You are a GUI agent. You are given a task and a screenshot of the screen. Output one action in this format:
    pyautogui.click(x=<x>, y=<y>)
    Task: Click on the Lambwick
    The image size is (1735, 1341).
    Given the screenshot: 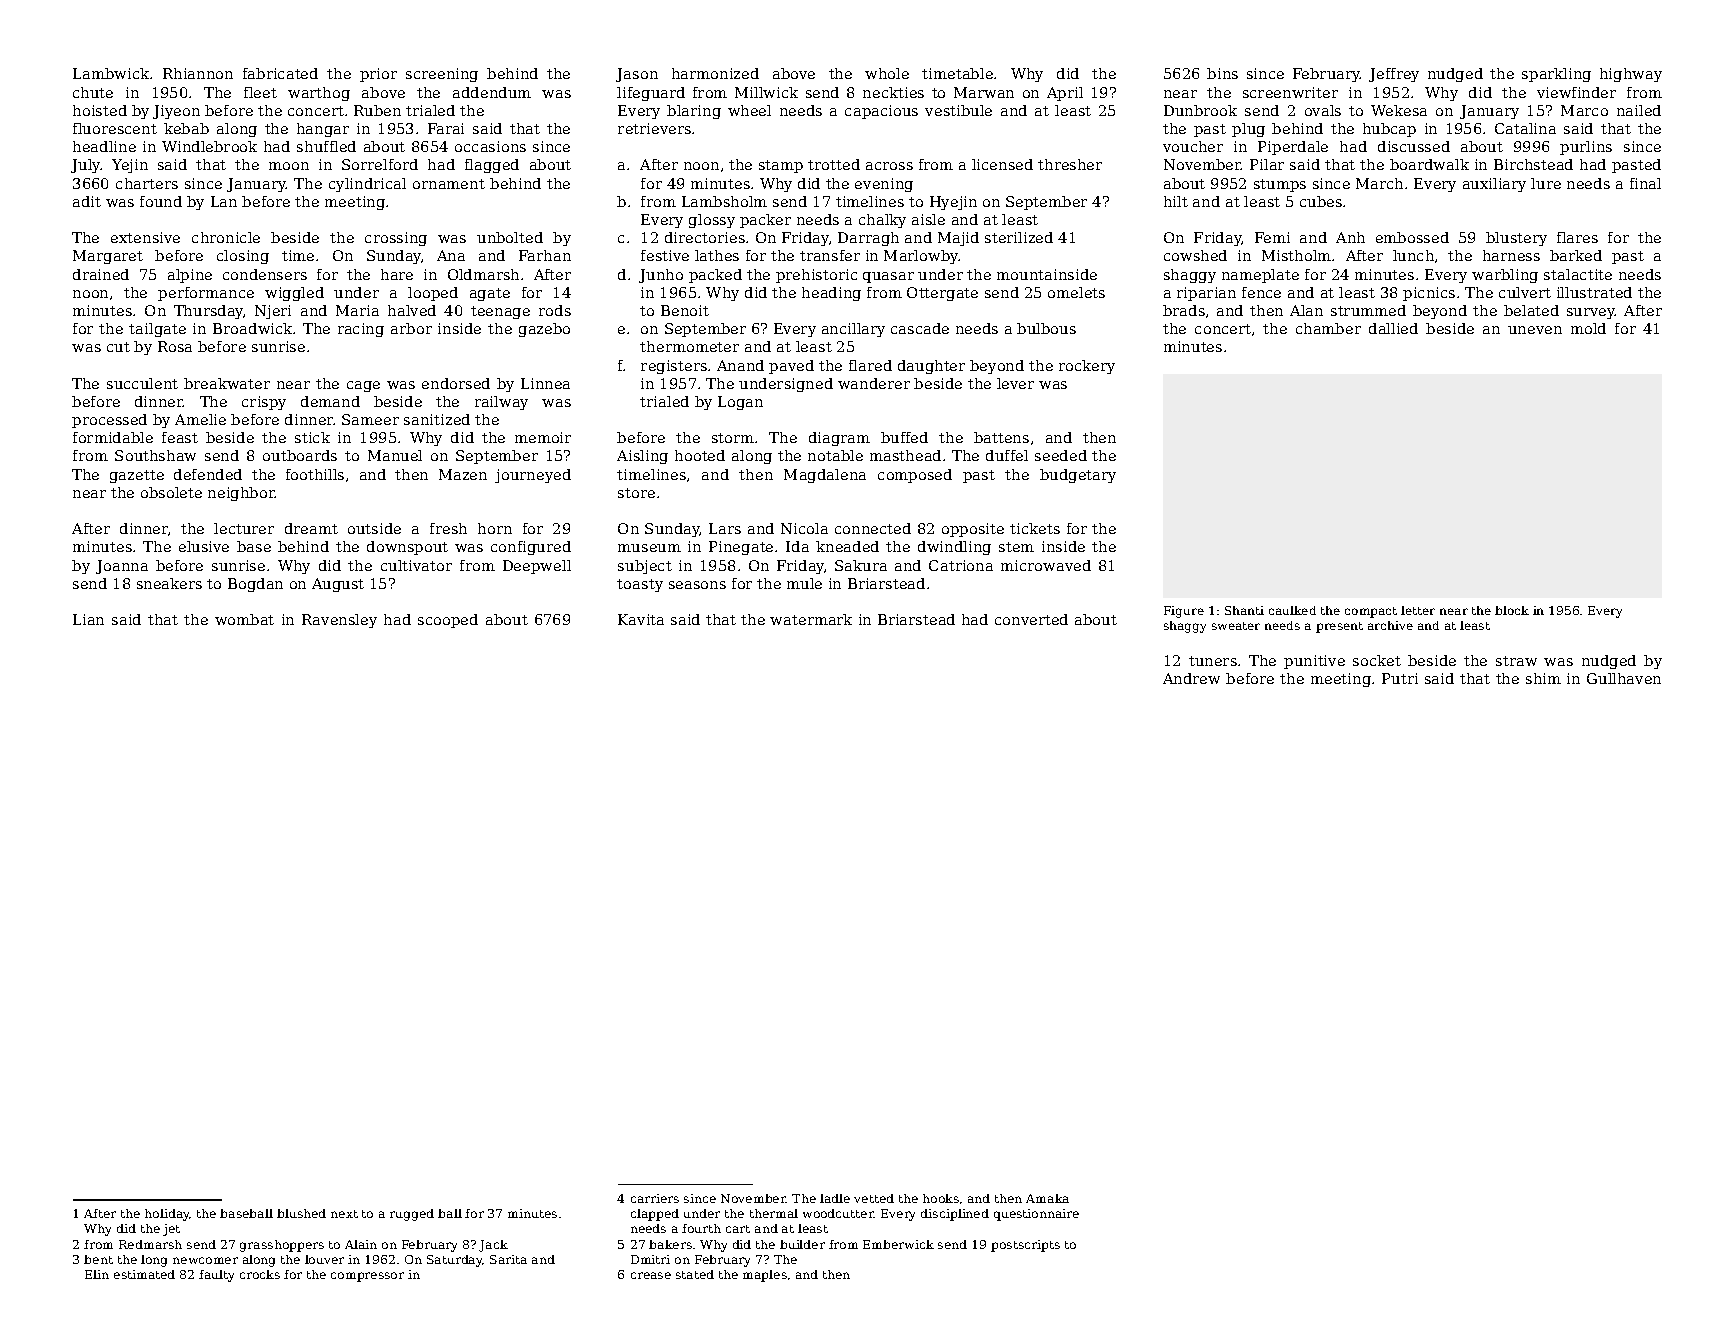 What is the action you would take?
    pyautogui.click(x=111, y=73)
